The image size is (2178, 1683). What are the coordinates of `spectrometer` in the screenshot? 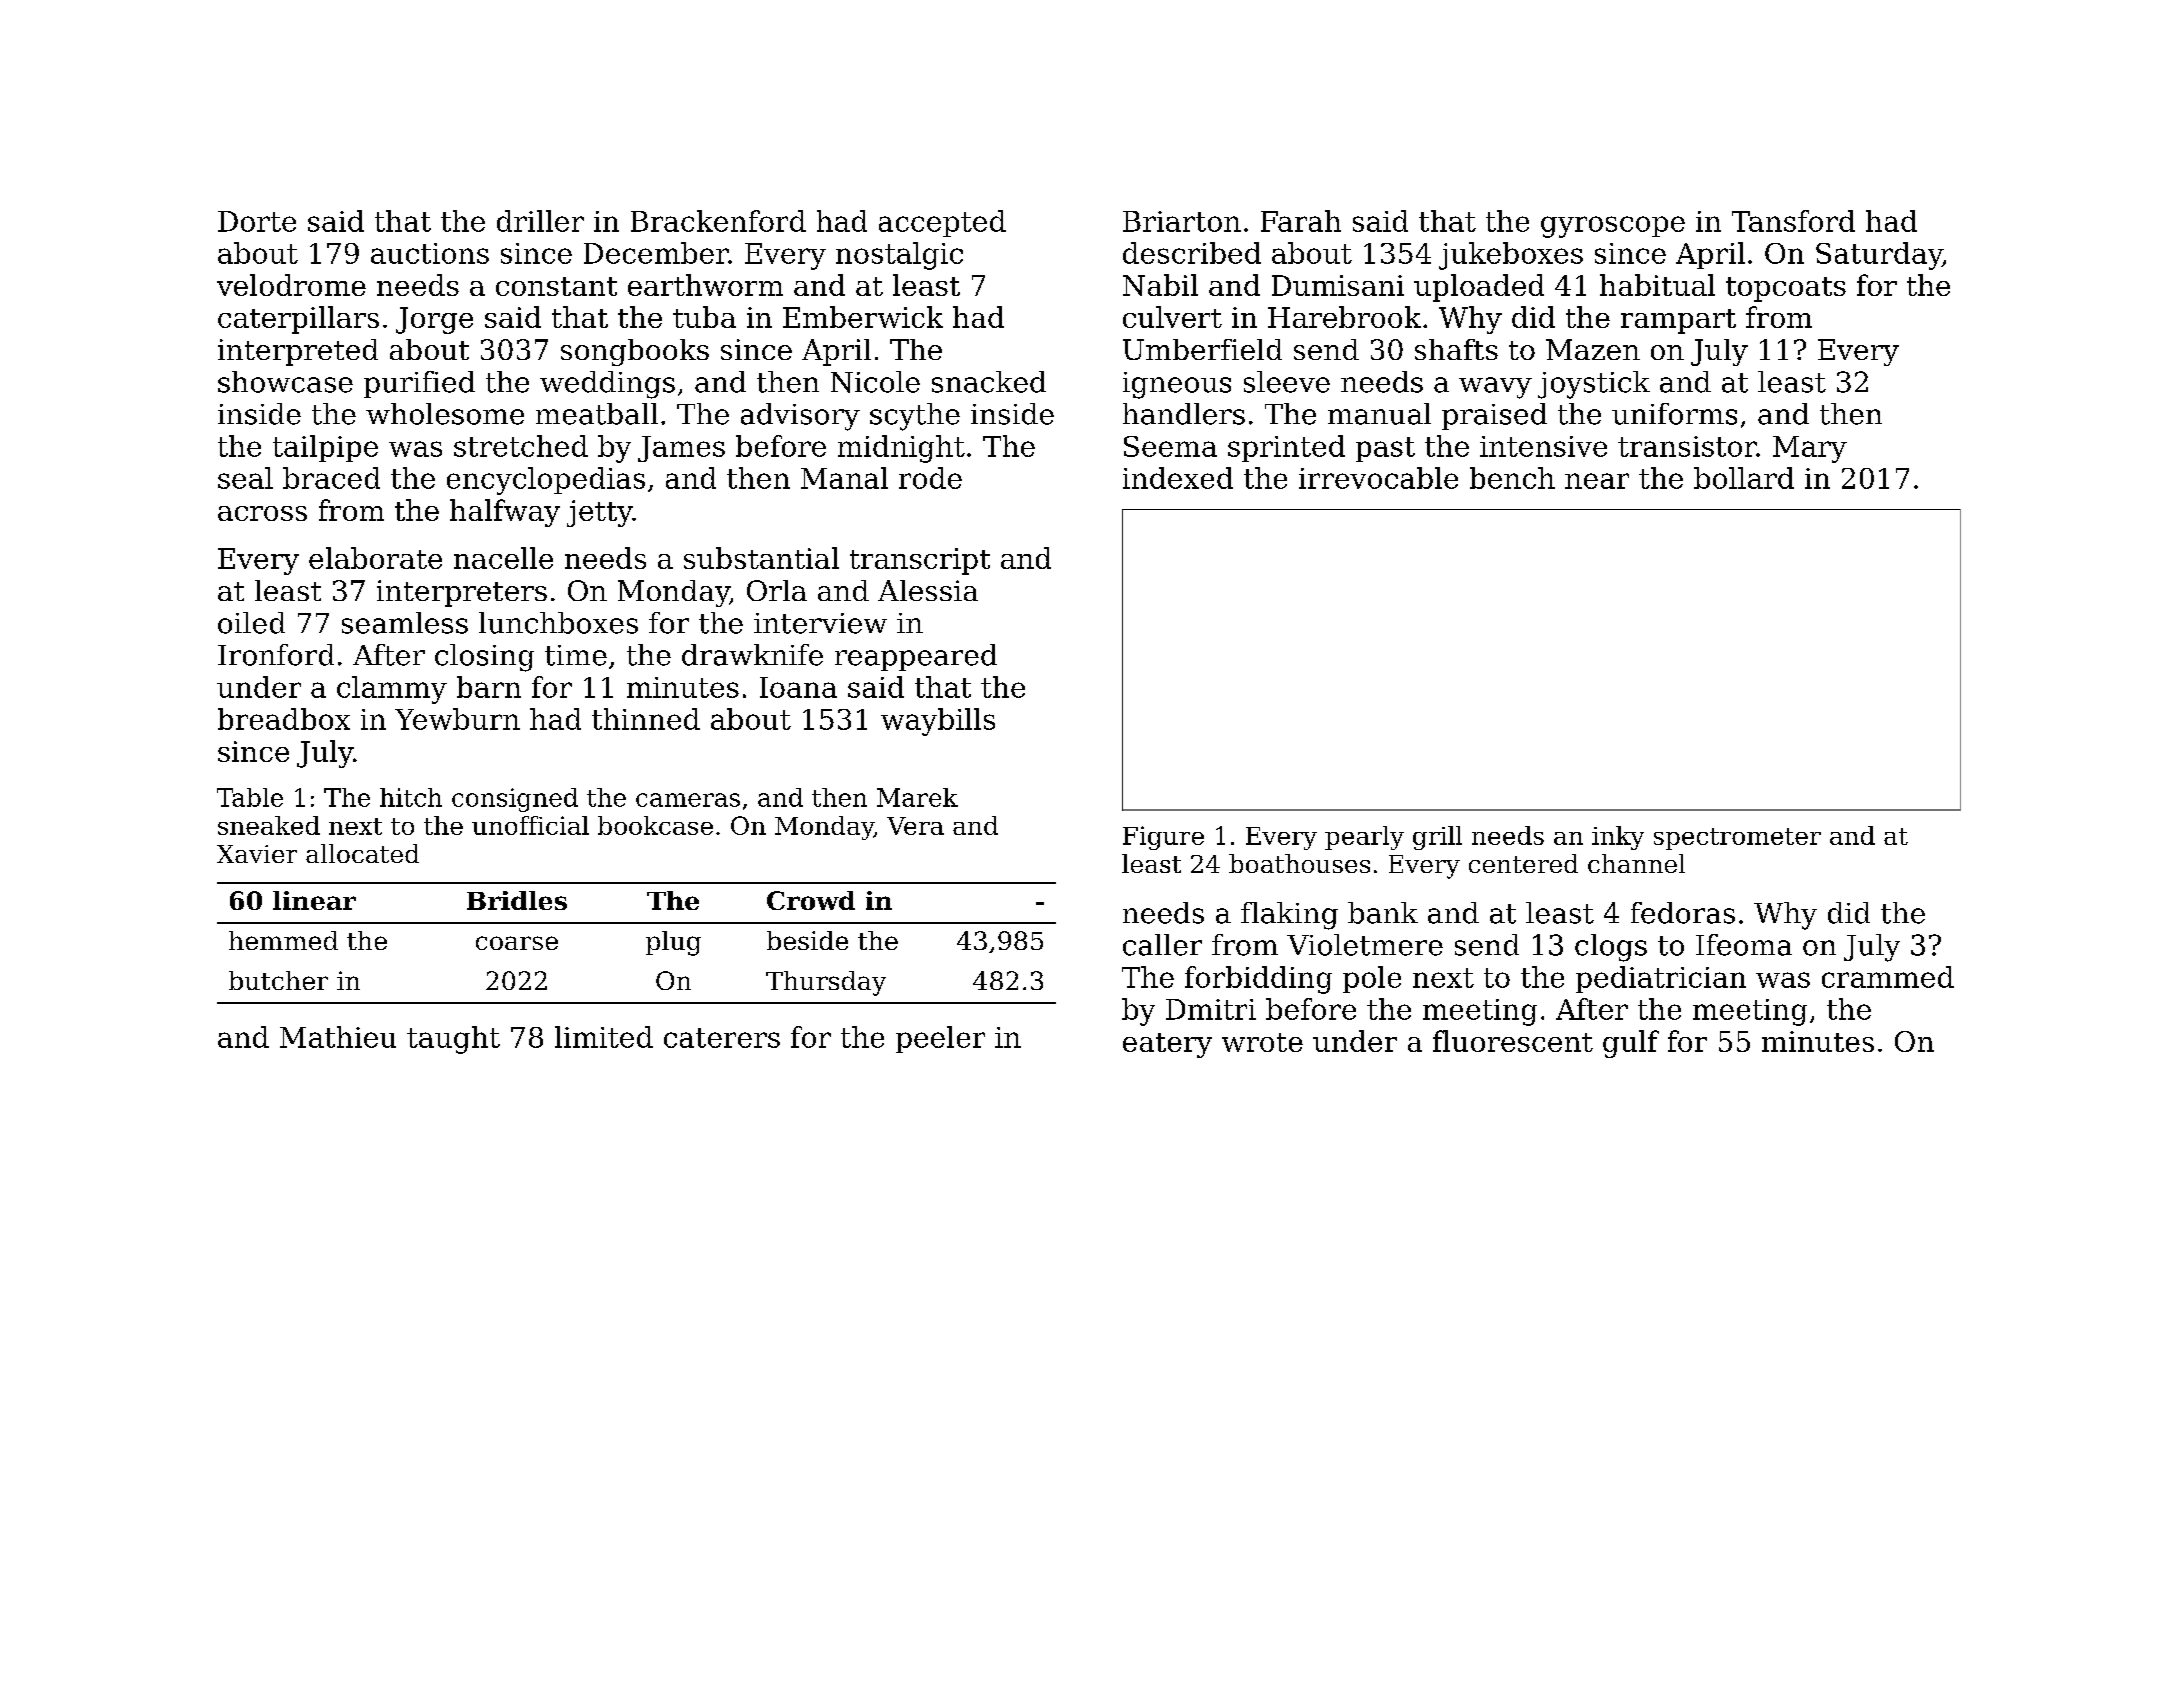 It's located at (1737, 839).
